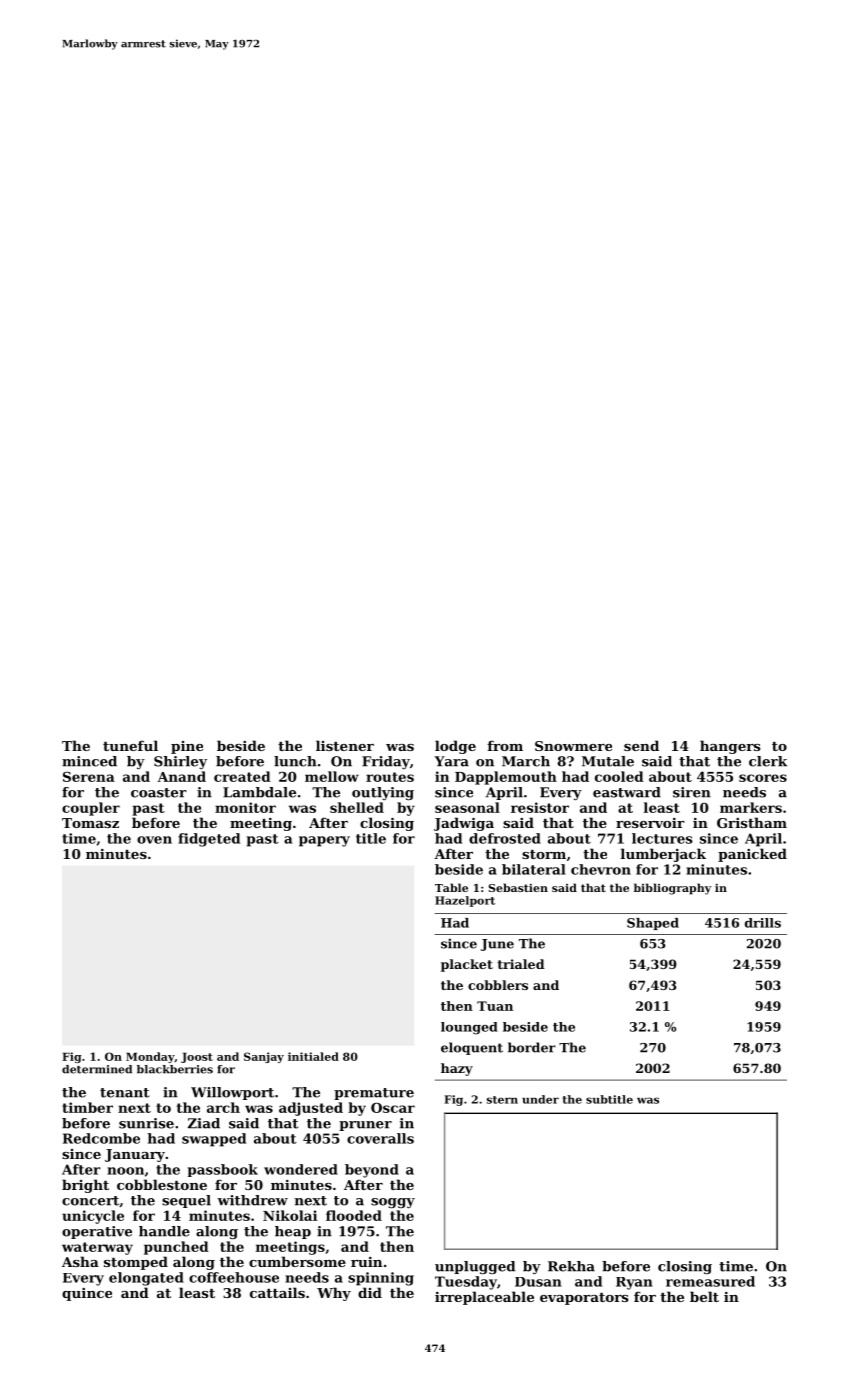 The height and width of the screenshot is (1400, 849). I want to click on tuneful, so click(130, 745).
